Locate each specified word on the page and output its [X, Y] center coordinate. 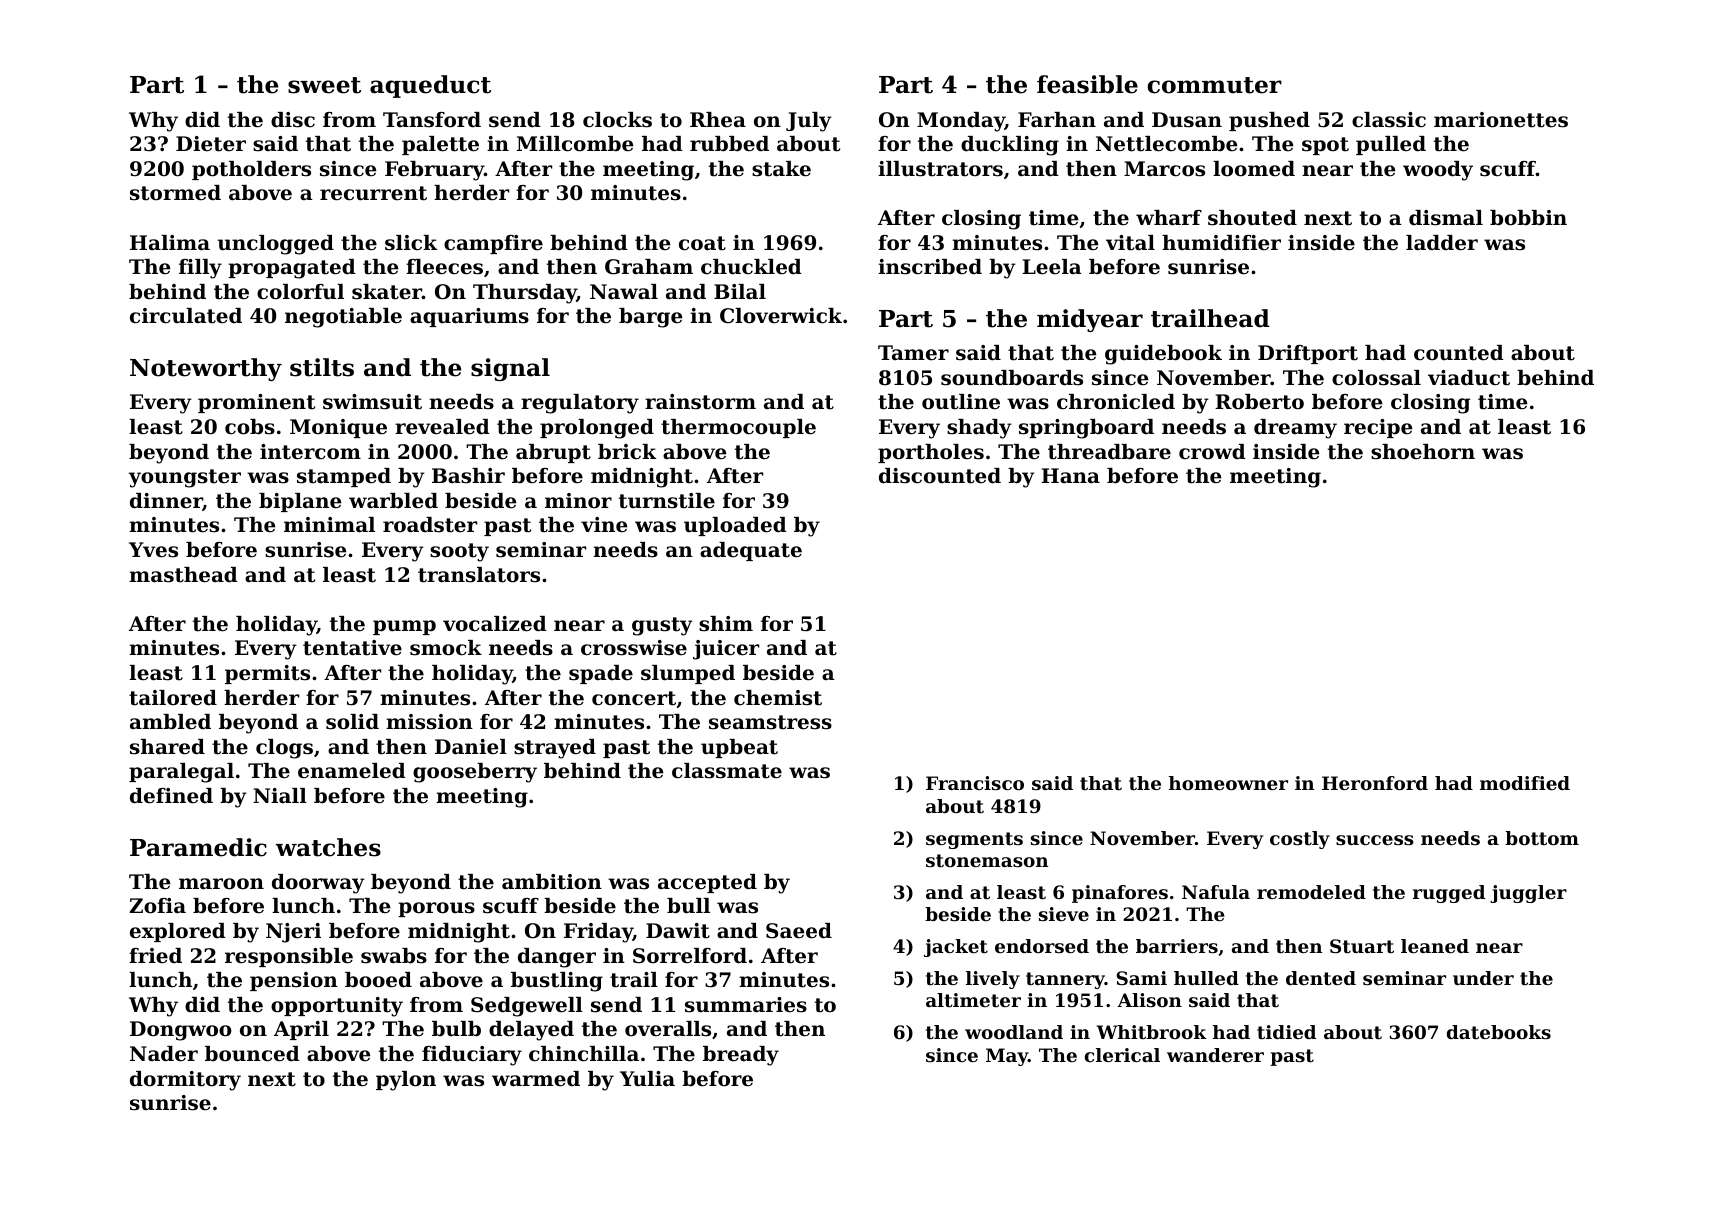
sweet [324, 85]
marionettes [1501, 120]
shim [726, 624]
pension [294, 981]
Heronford [1375, 783]
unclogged [276, 245]
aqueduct [430, 86]
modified [1525, 783]
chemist [778, 698]
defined [171, 796]
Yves [153, 550]
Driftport [1308, 354]
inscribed [930, 267]
